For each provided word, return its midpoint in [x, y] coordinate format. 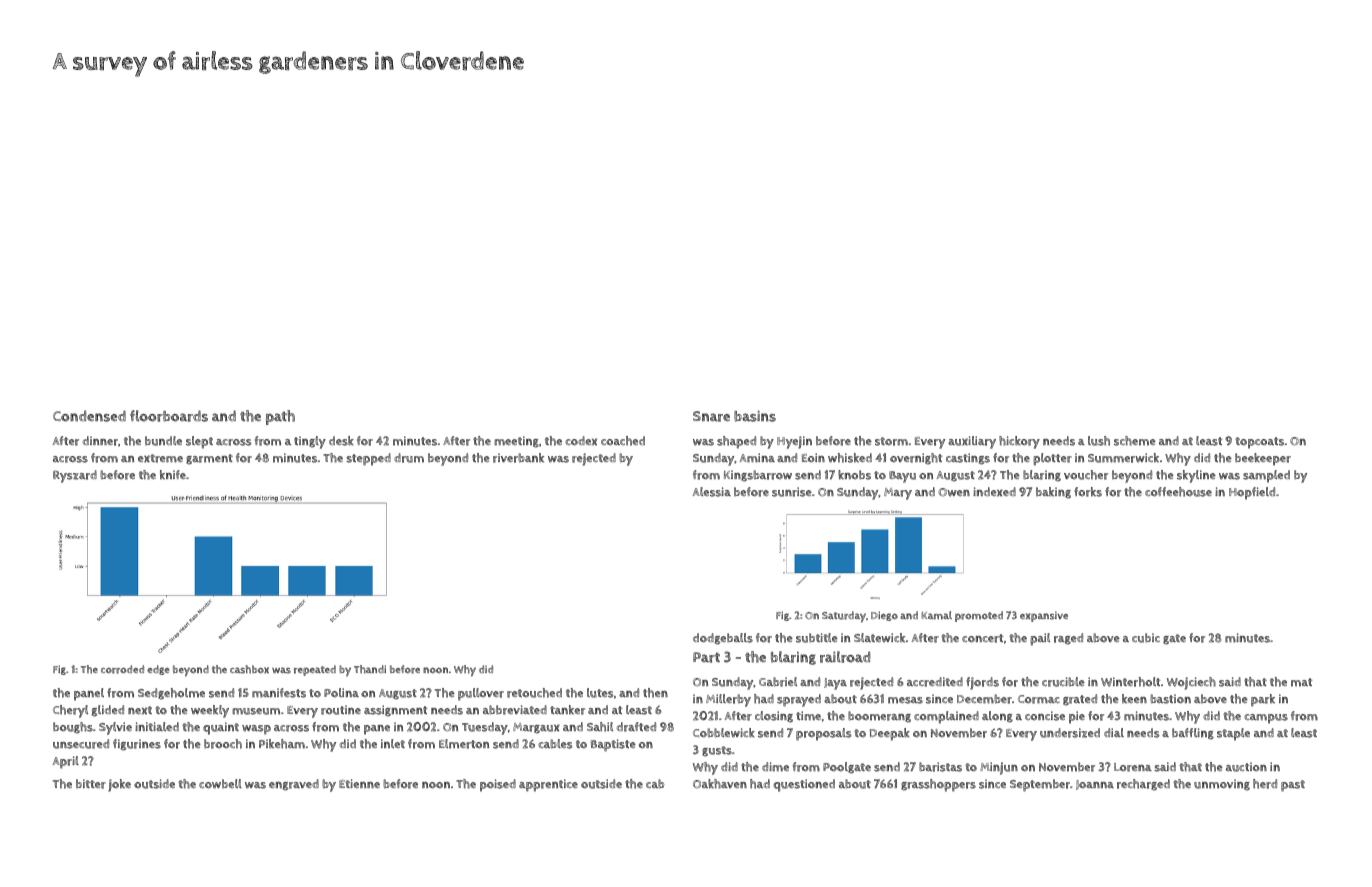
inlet [393, 743]
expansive [1044, 616]
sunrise [792, 492]
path [280, 417]
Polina [341, 693]
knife [173, 474]
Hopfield [1252, 493]
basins [755, 416]
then [655, 693]
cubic [1146, 638]
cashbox [249, 669]
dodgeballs [723, 639]
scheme [1135, 441]
